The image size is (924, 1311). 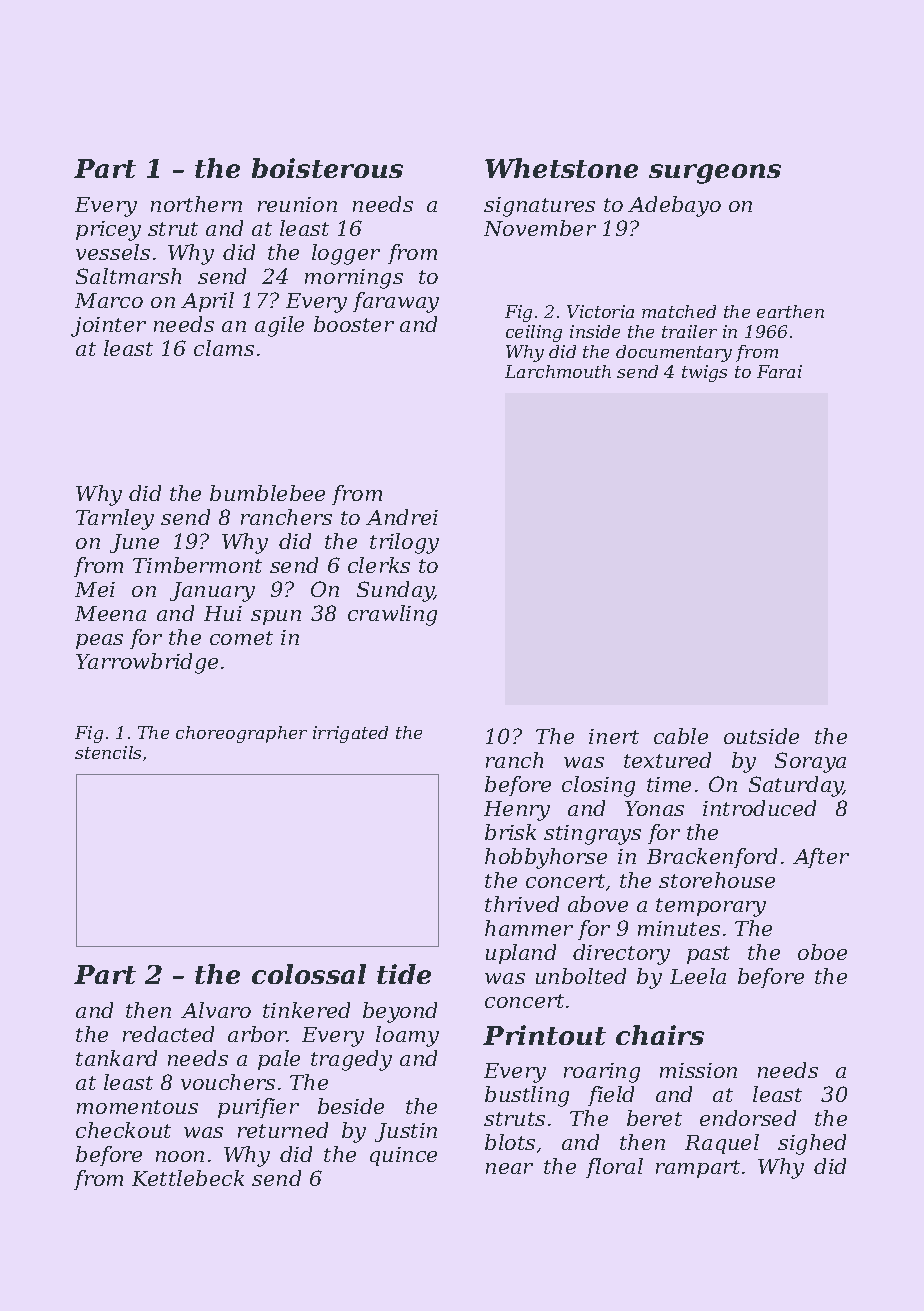 What do you see at coordinates (540, 228) in the screenshot?
I see `November` at bounding box center [540, 228].
